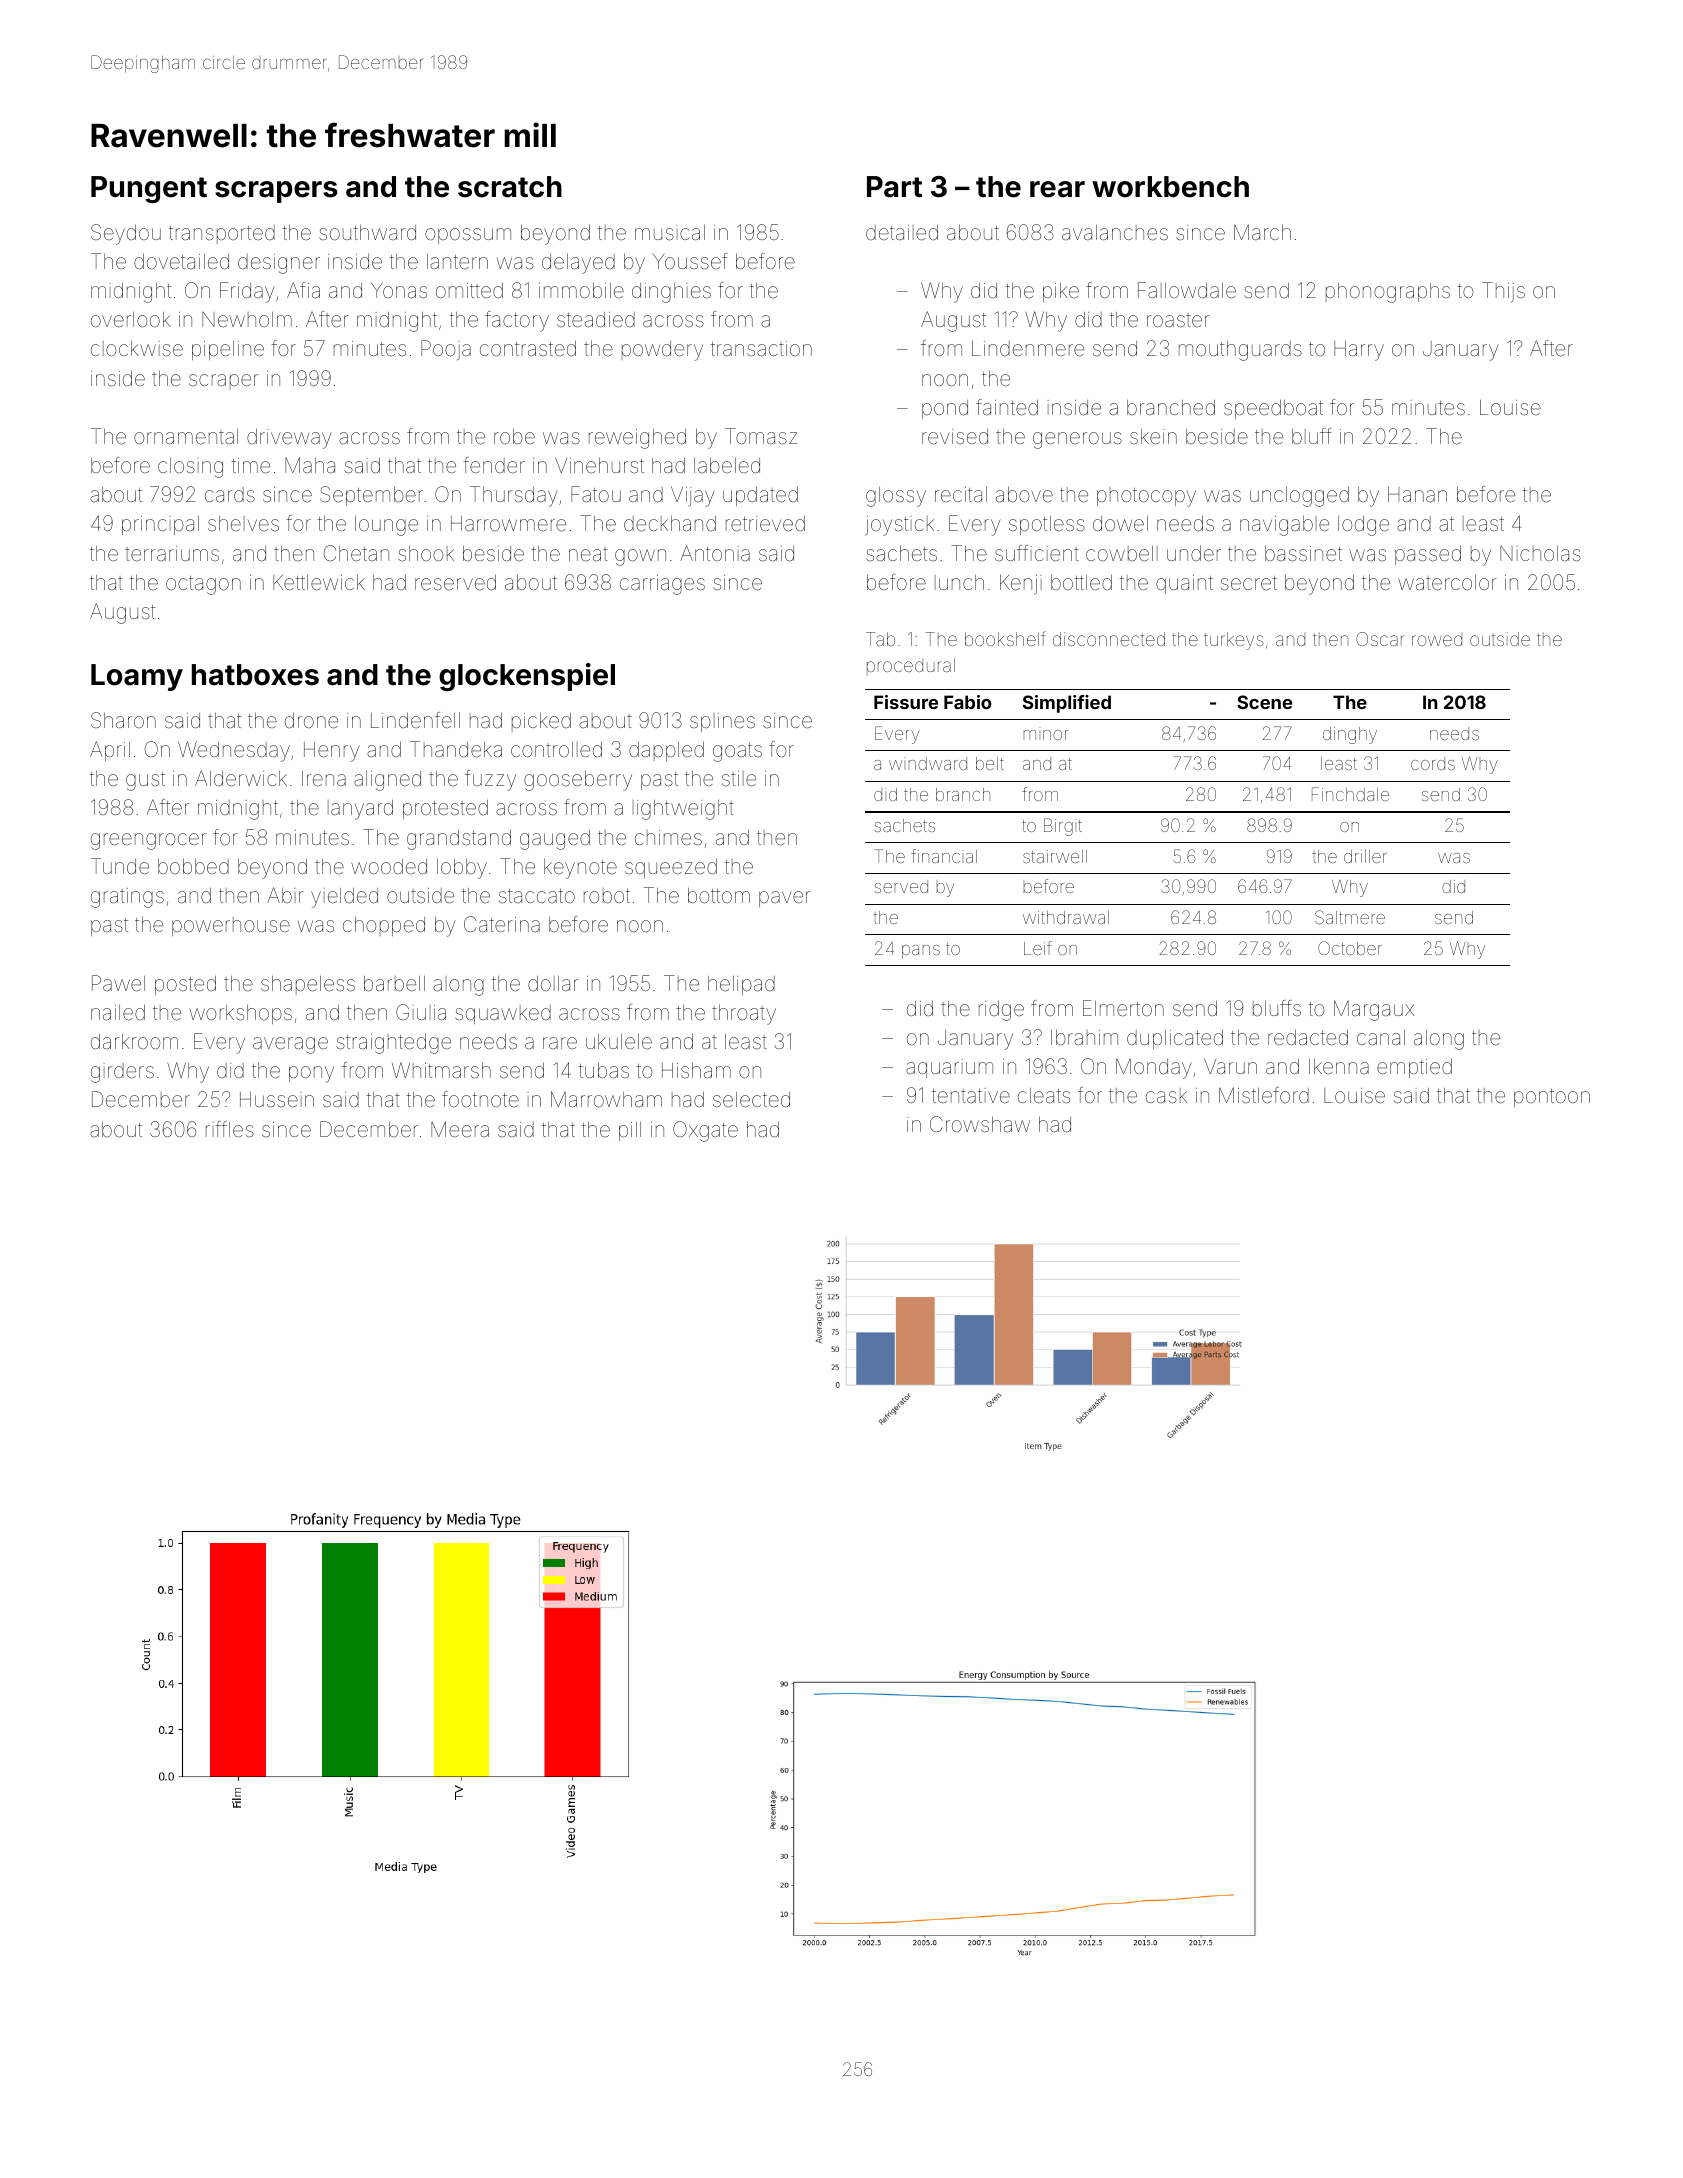 The height and width of the screenshot is (2178, 1683). Describe the element at coordinates (739, 778) in the screenshot. I see `stile` at that location.
